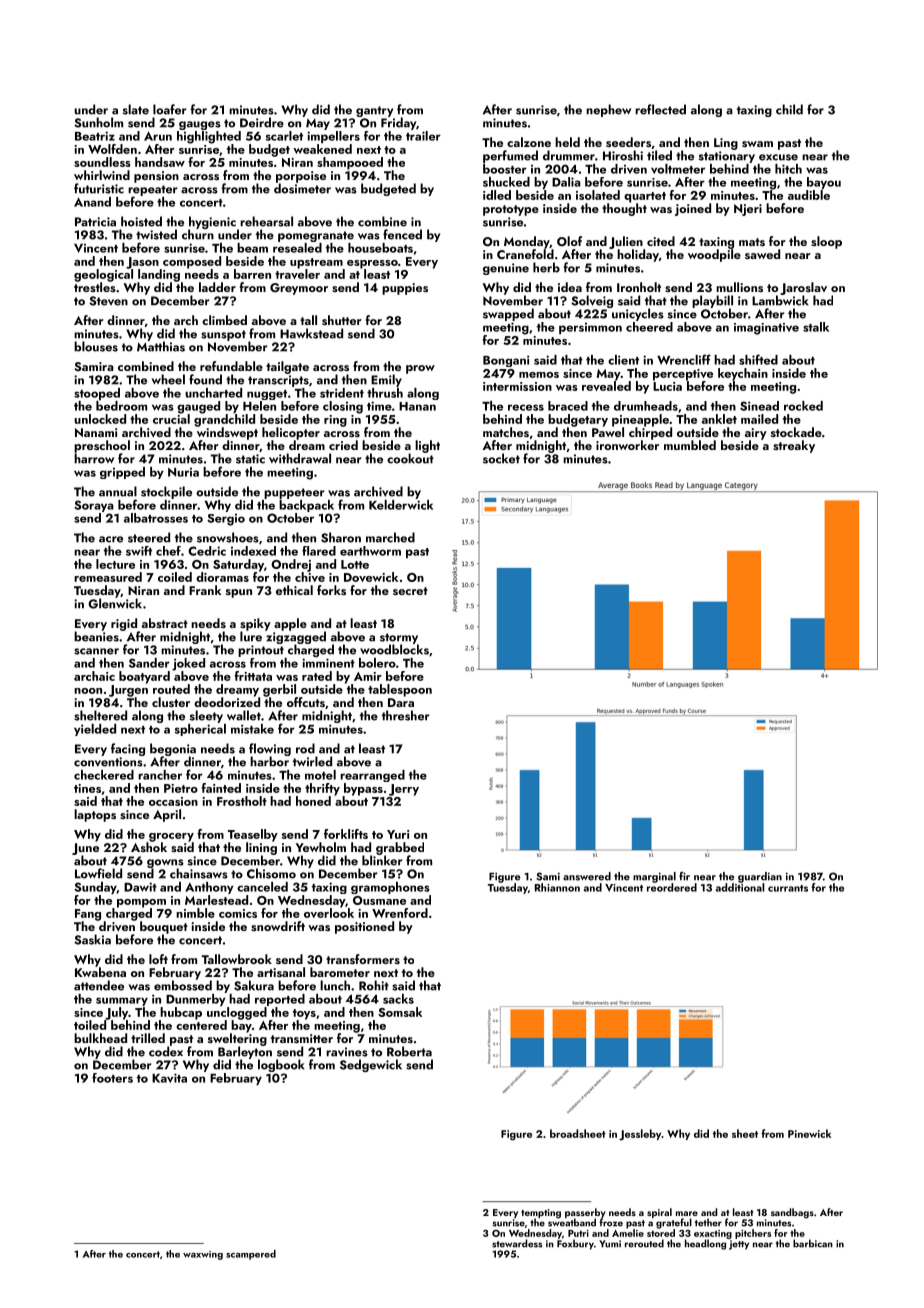  I want to click on Jaroslav, so click(803, 288).
